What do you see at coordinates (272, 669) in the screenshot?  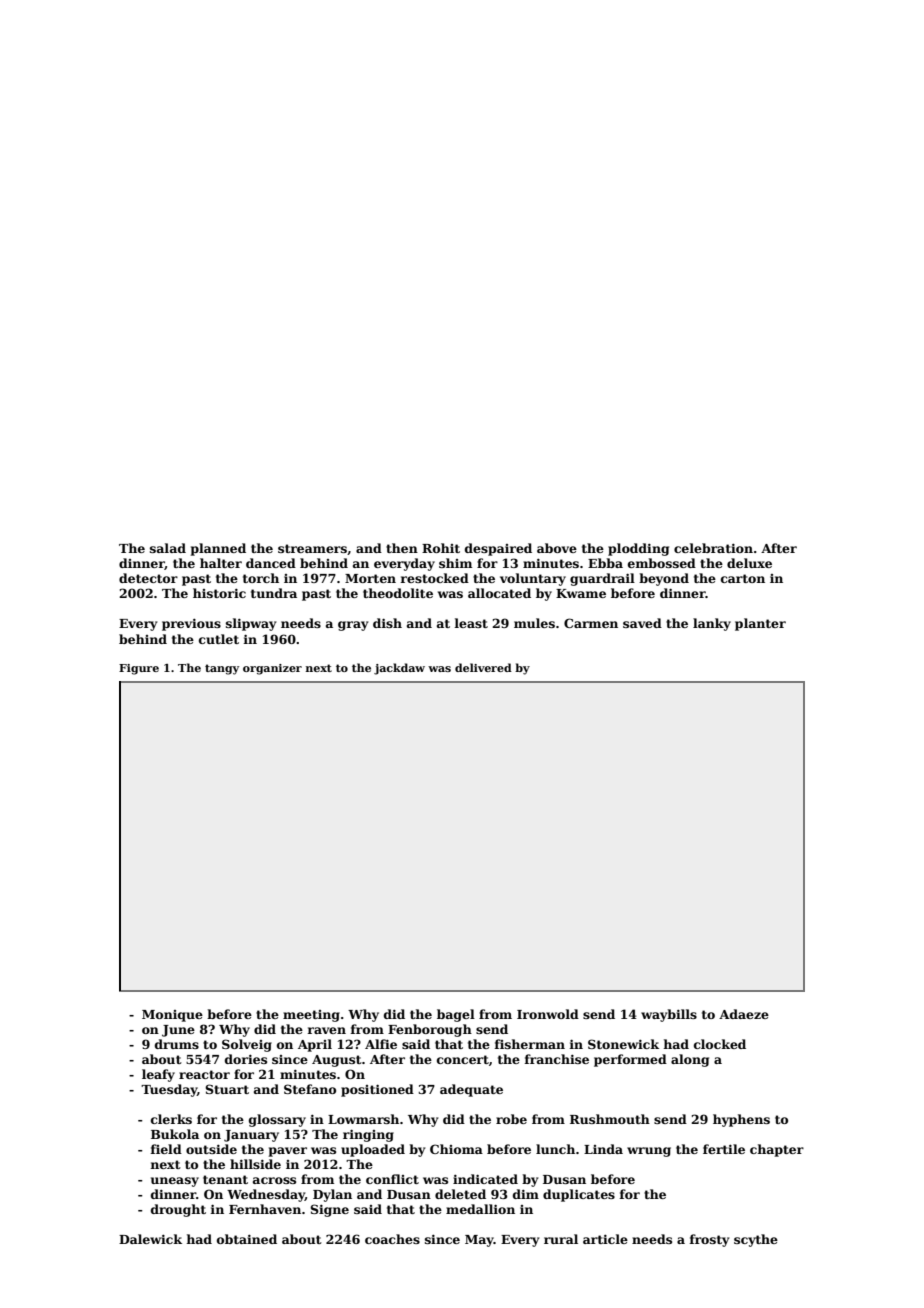 I see `organizer` at bounding box center [272, 669].
